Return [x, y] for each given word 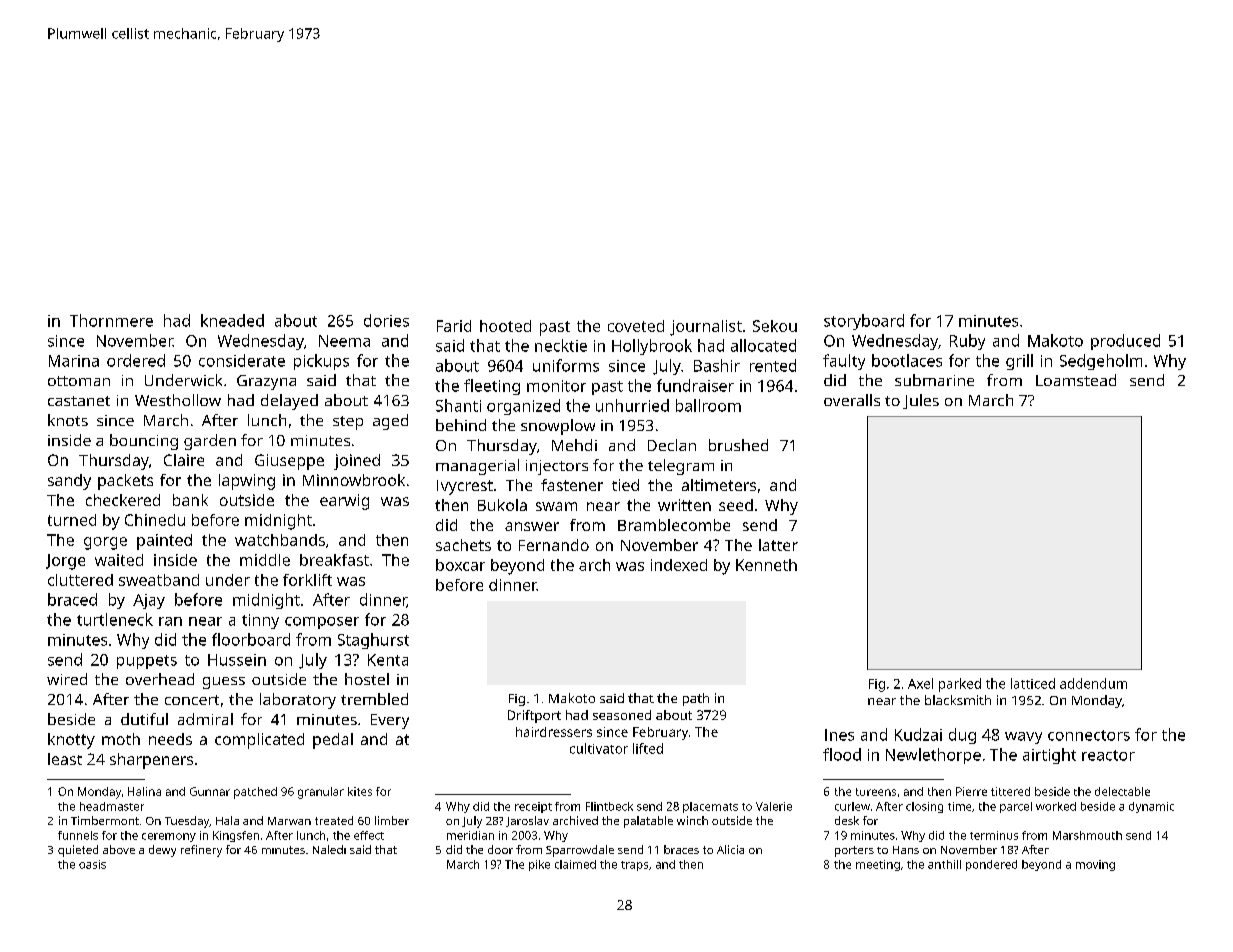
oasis [92, 864]
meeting [878, 865]
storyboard [864, 322]
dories [386, 320]
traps [634, 866]
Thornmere [111, 320]
